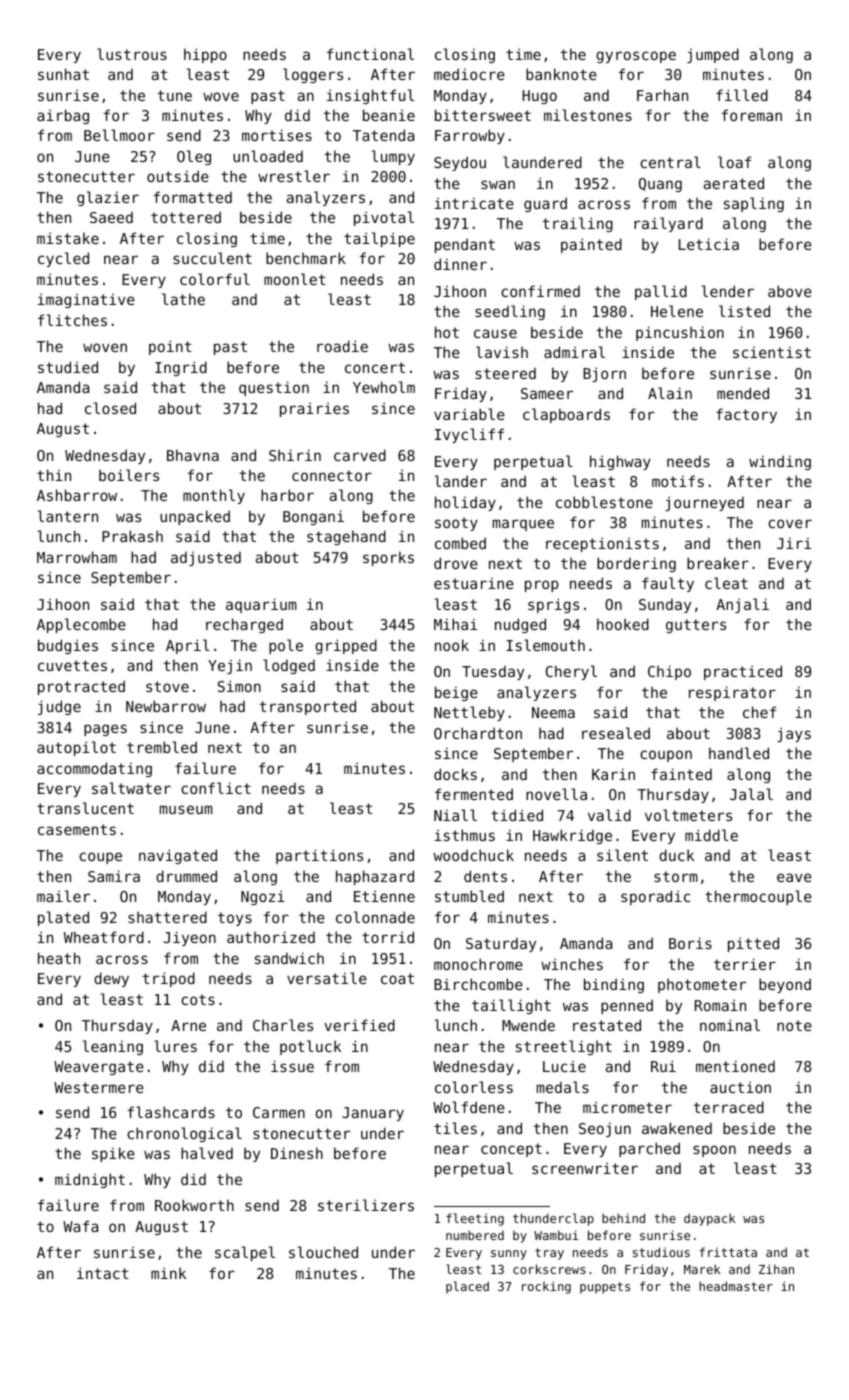  What do you see at coordinates (681, 774) in the document?
I see `fainted` at bounding box center [681, 774].
